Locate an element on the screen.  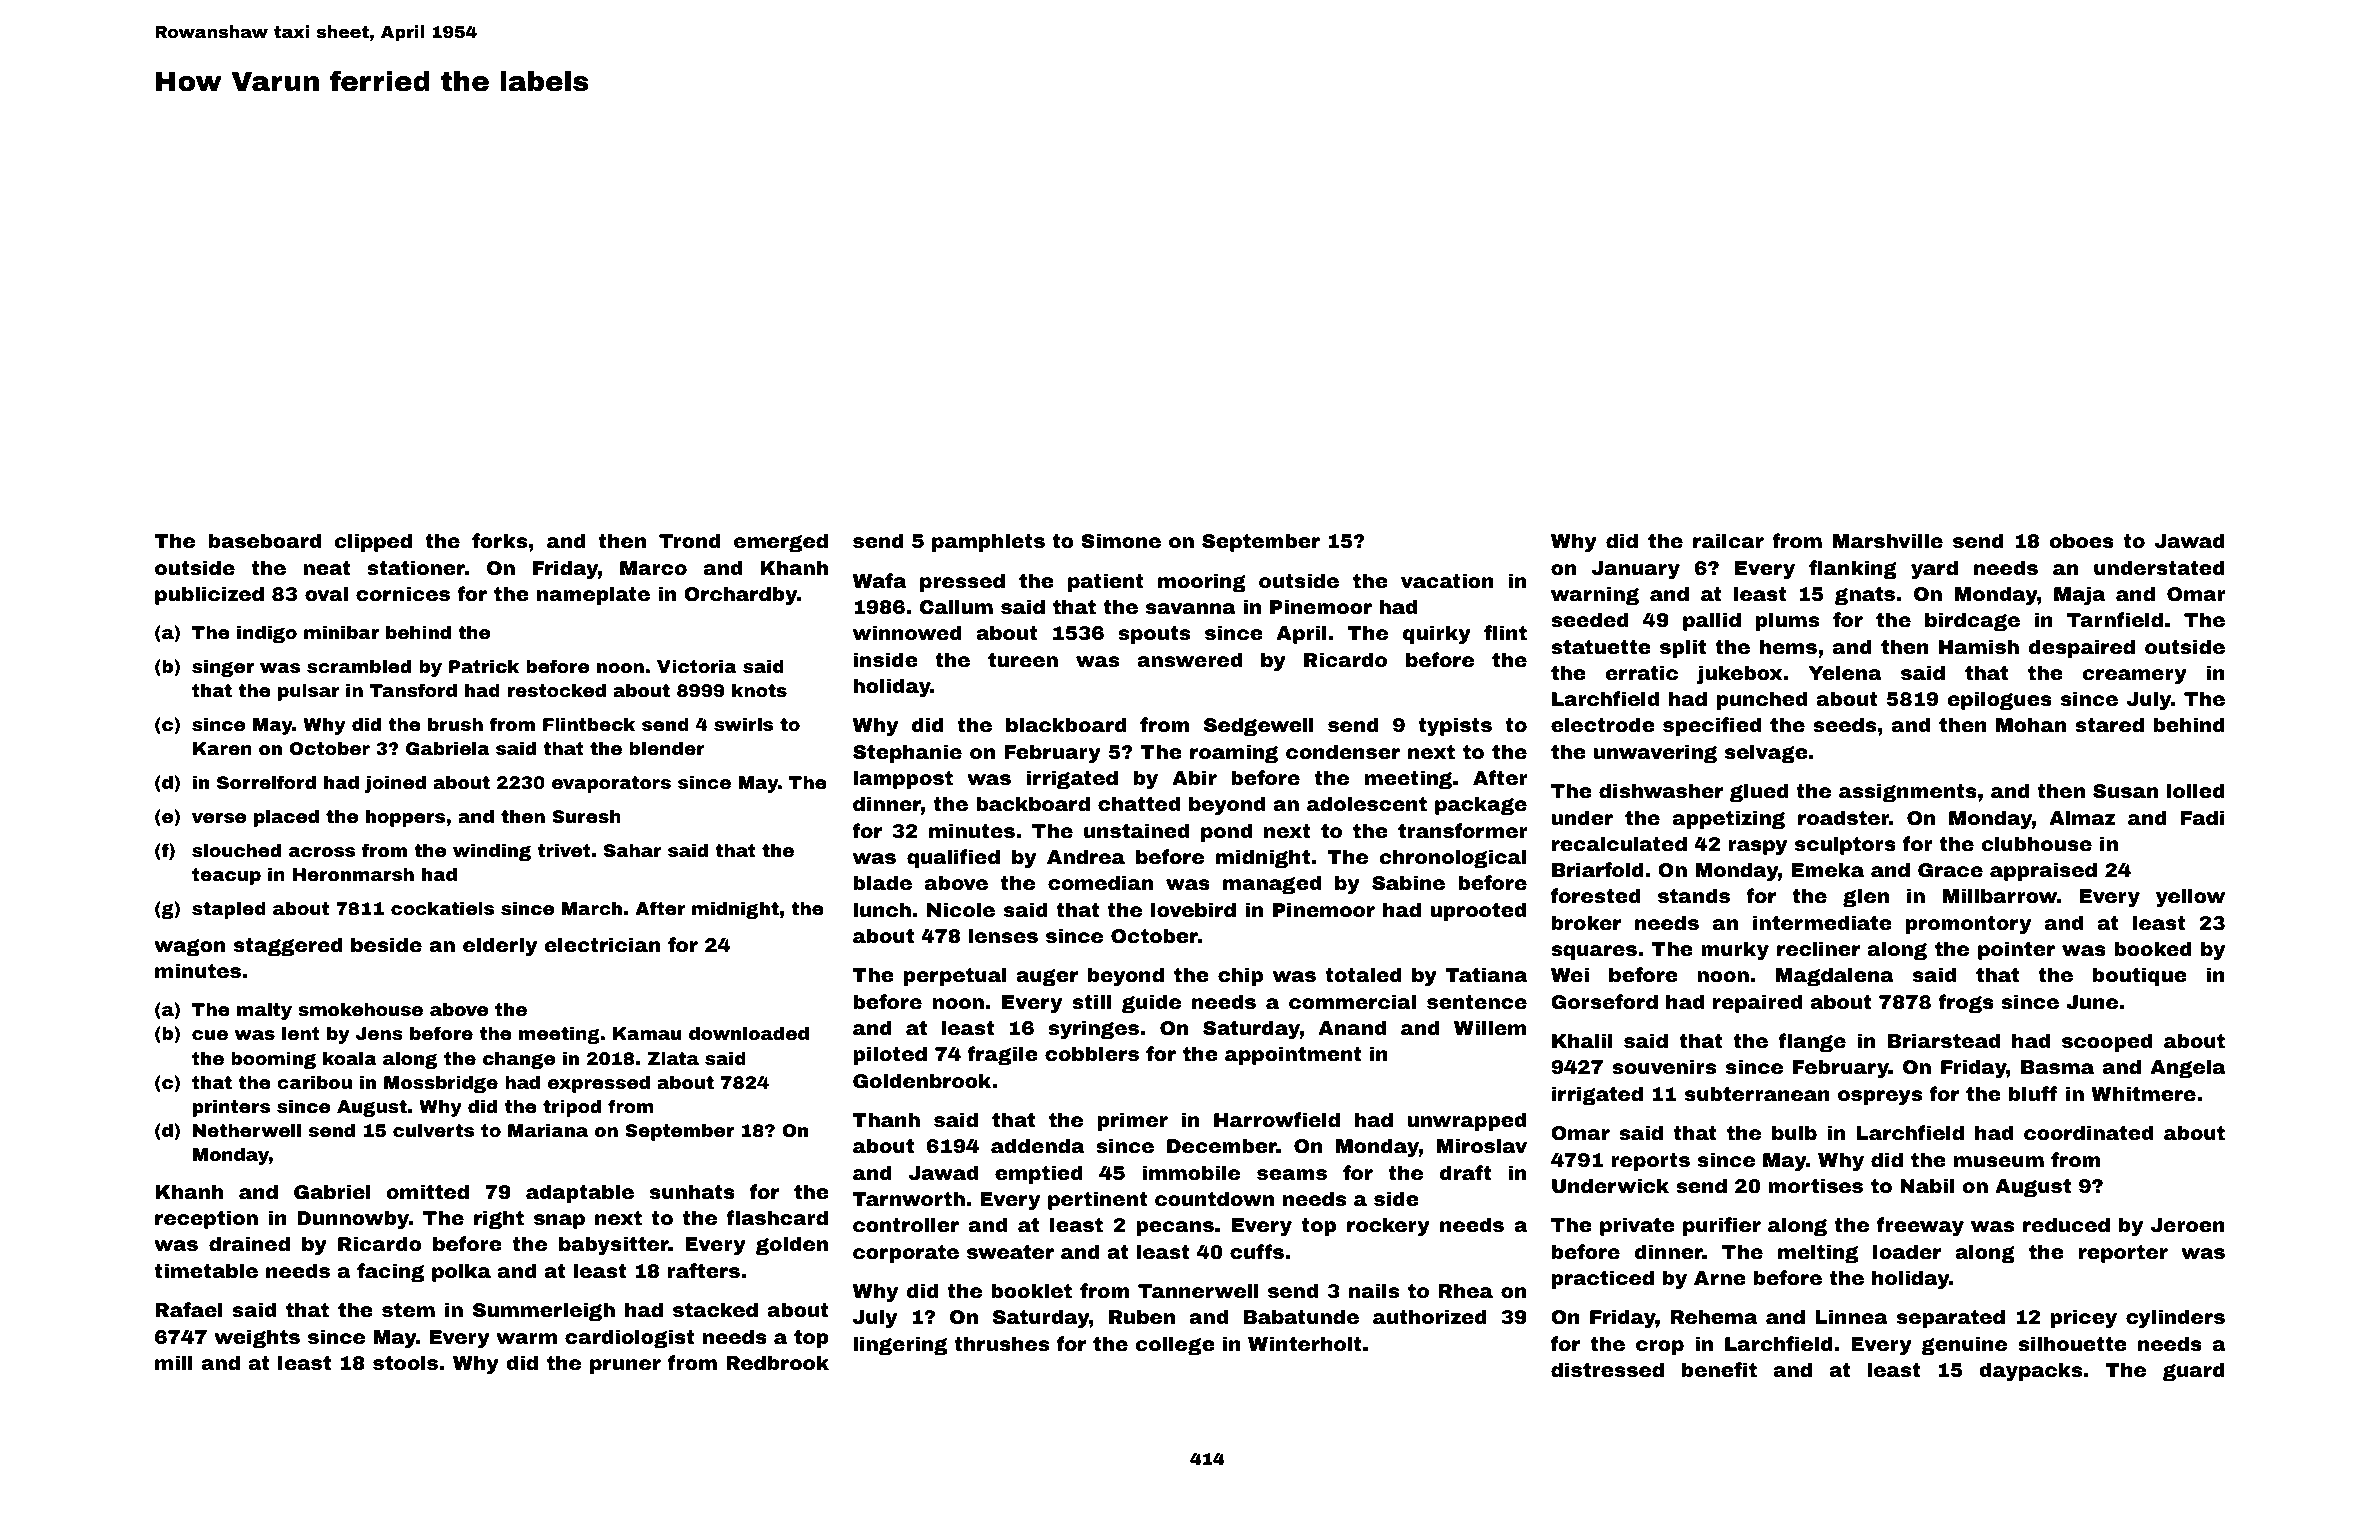
Gorseford is located at coordinates (1604, 1001).
